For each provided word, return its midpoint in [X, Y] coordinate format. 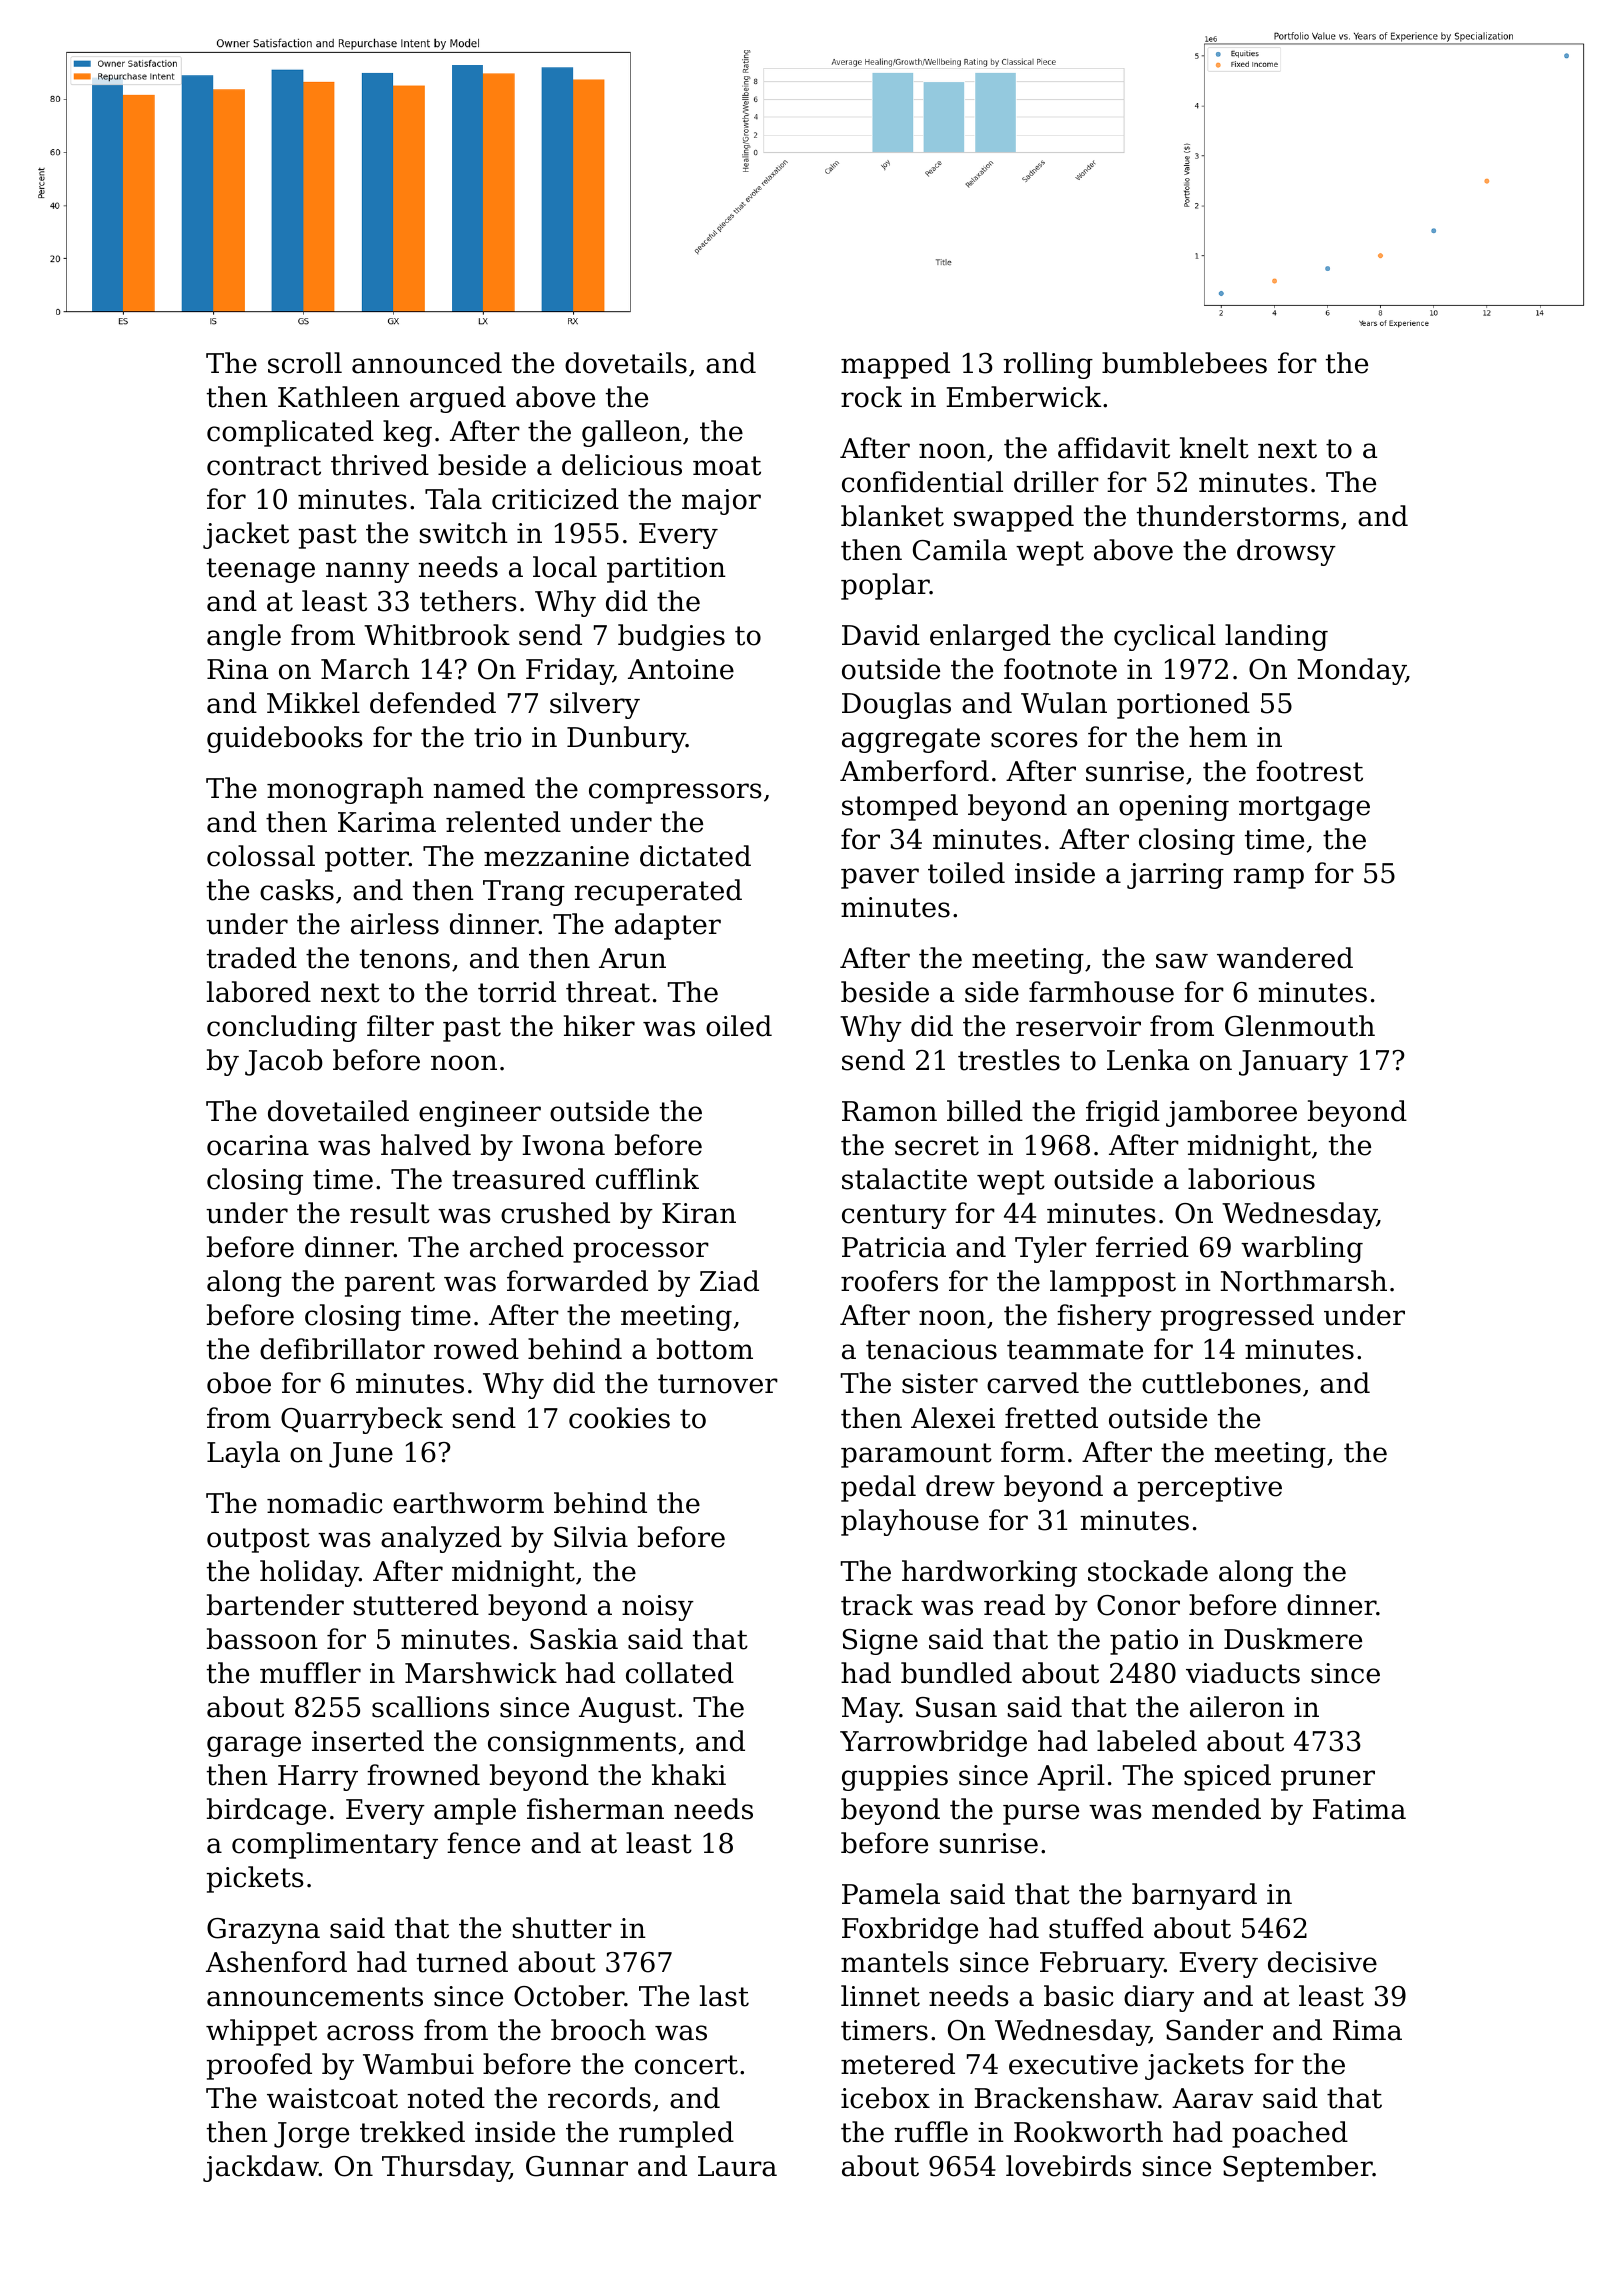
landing [1276, 637]
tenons [405, 959]
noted [446, 2098]
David [881, 635]
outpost [258, 1540]
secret [937, 1146]
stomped [900, 807]
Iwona [563, 1145]
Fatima [1359, 1809]
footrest [1309, 771]
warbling [1302, 1249]
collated [680, 1673]
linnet [880, 1996]
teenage [261, 570]
